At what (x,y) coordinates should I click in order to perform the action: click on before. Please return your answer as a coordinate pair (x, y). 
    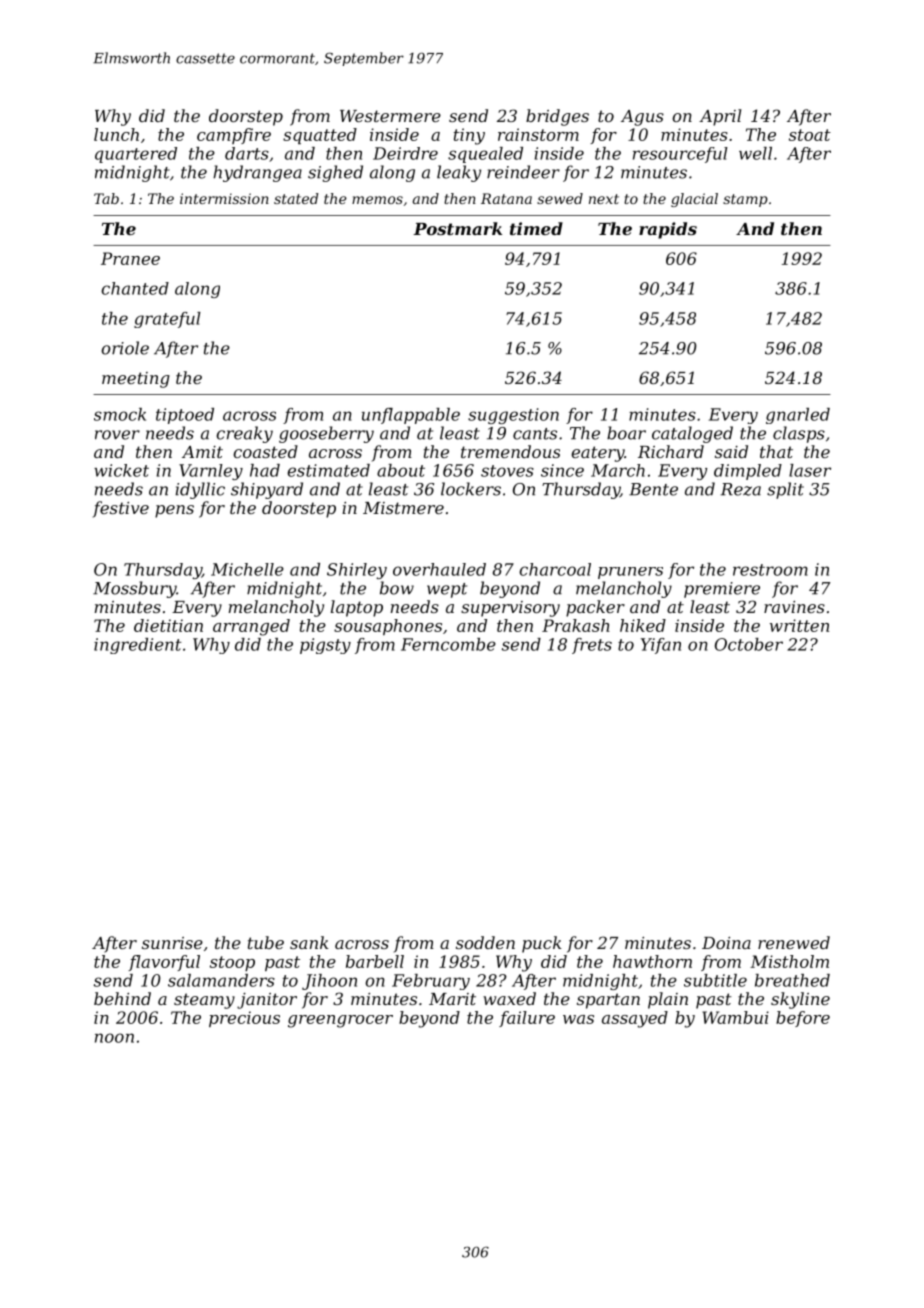
    Looking at the image, I should click on (803, 1019).
